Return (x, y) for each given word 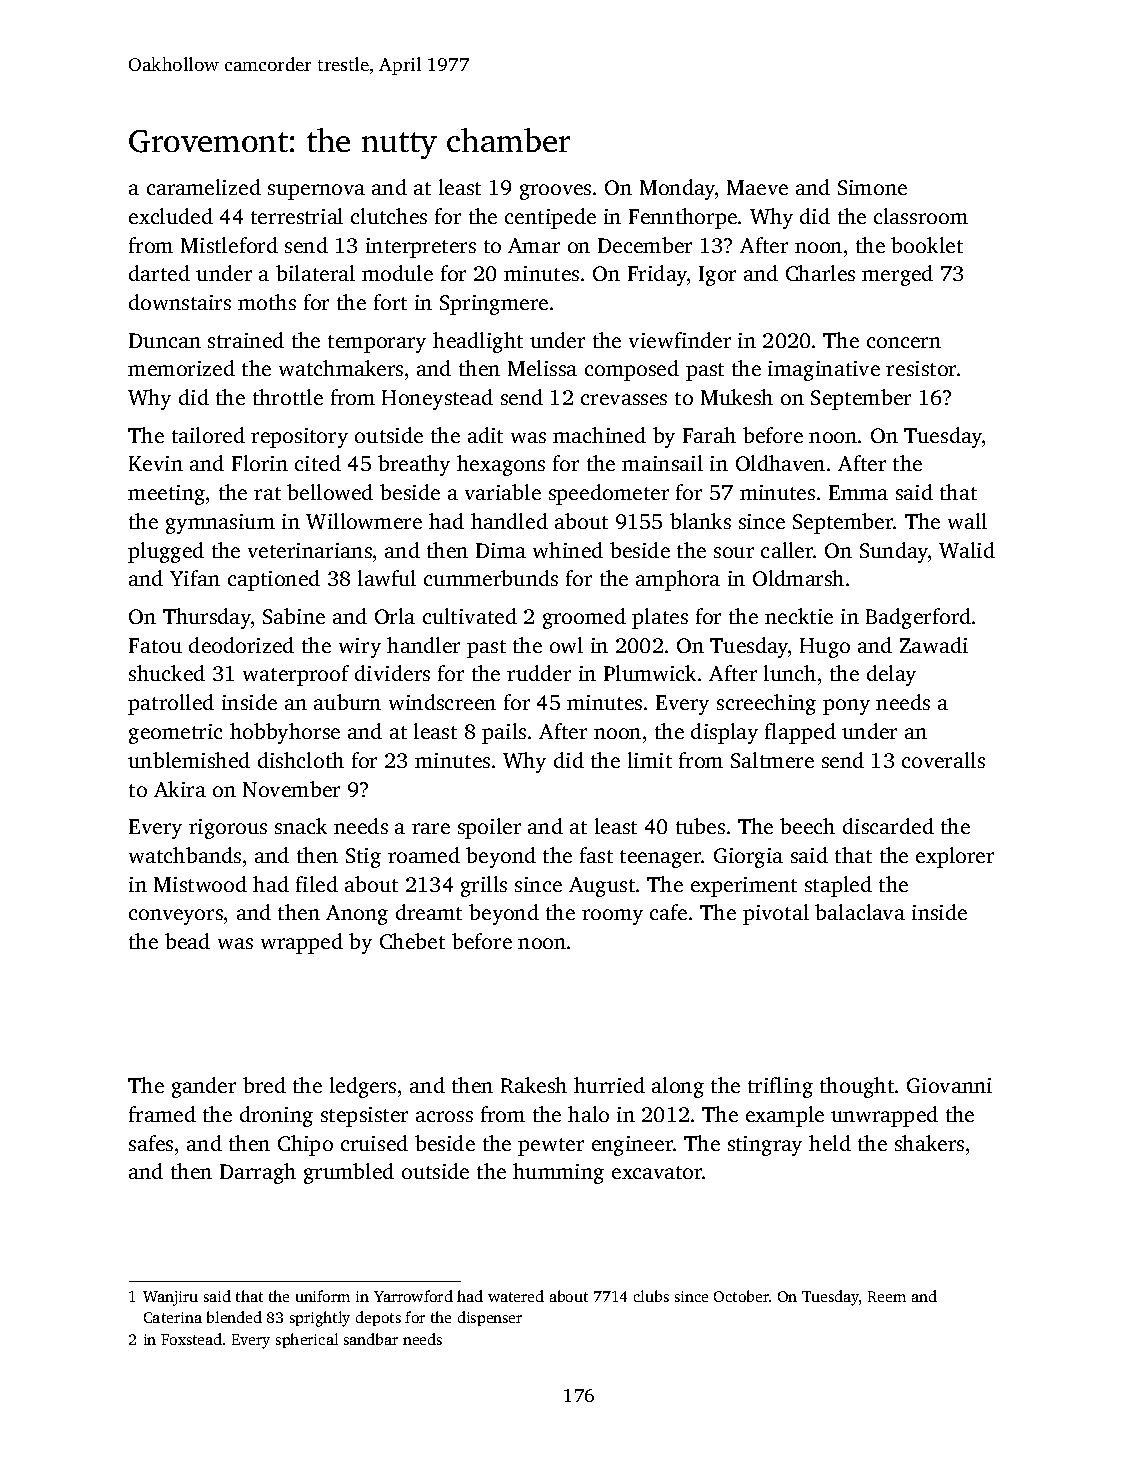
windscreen (442, 702)
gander (204, 1087)
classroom (921, 216)
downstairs (180, 302)
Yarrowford (413, 1296)
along (678, 1087)
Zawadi (934, 645)
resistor (921, 368)
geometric (175, 734)
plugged (166, 552)
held (830, 1143)
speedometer (609, 494)
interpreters (421, 248)
